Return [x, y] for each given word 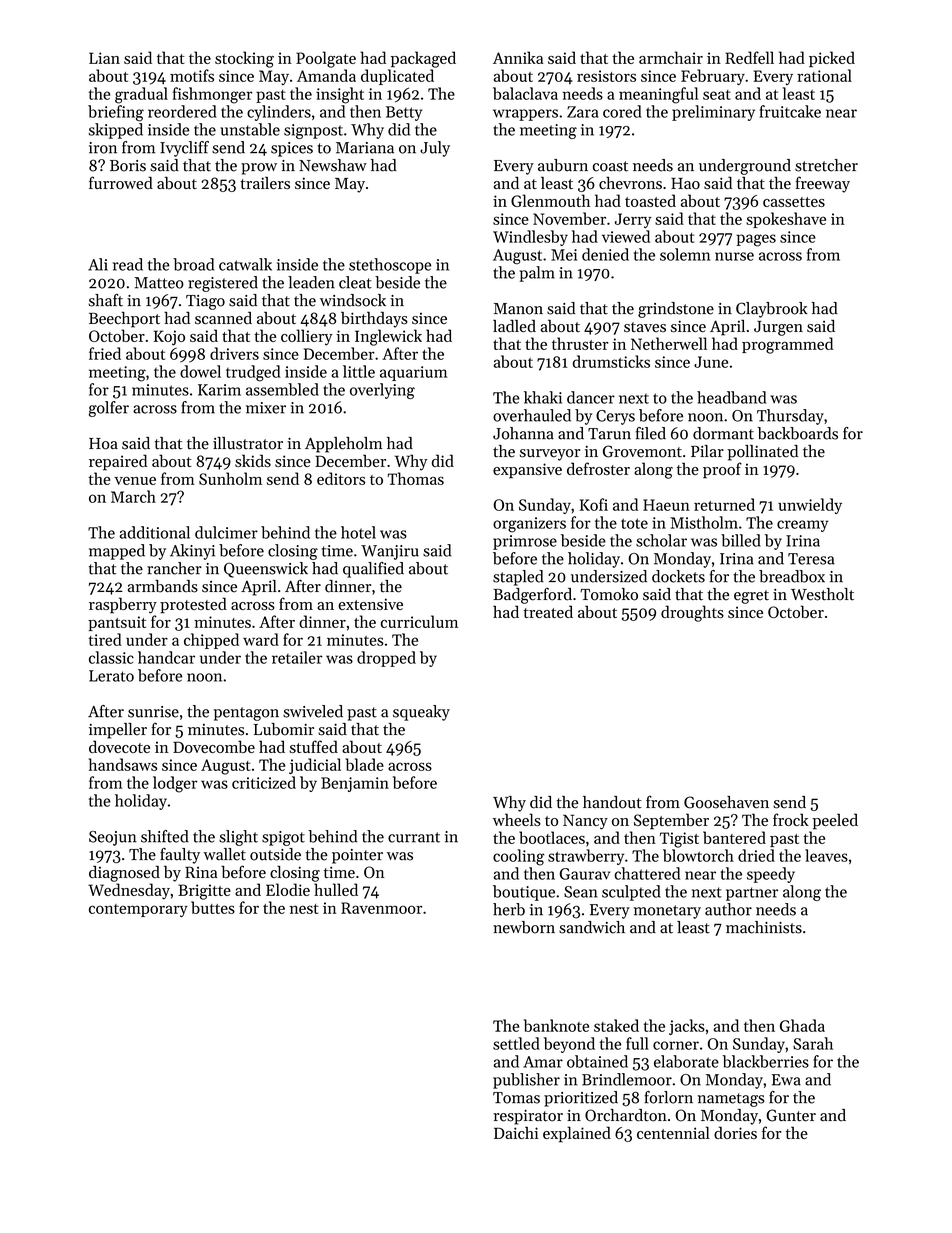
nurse [734, 256]
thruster [580, 343]
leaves [826, 855]
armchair [671, 57]
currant [414, 837]
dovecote [119, 746]
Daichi [516, 1132]
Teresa [811, 559]
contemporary [138, 910]
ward [261, 639]
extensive [370, 604]
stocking [244, 59]
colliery [307, 337]
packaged [423, 59]
